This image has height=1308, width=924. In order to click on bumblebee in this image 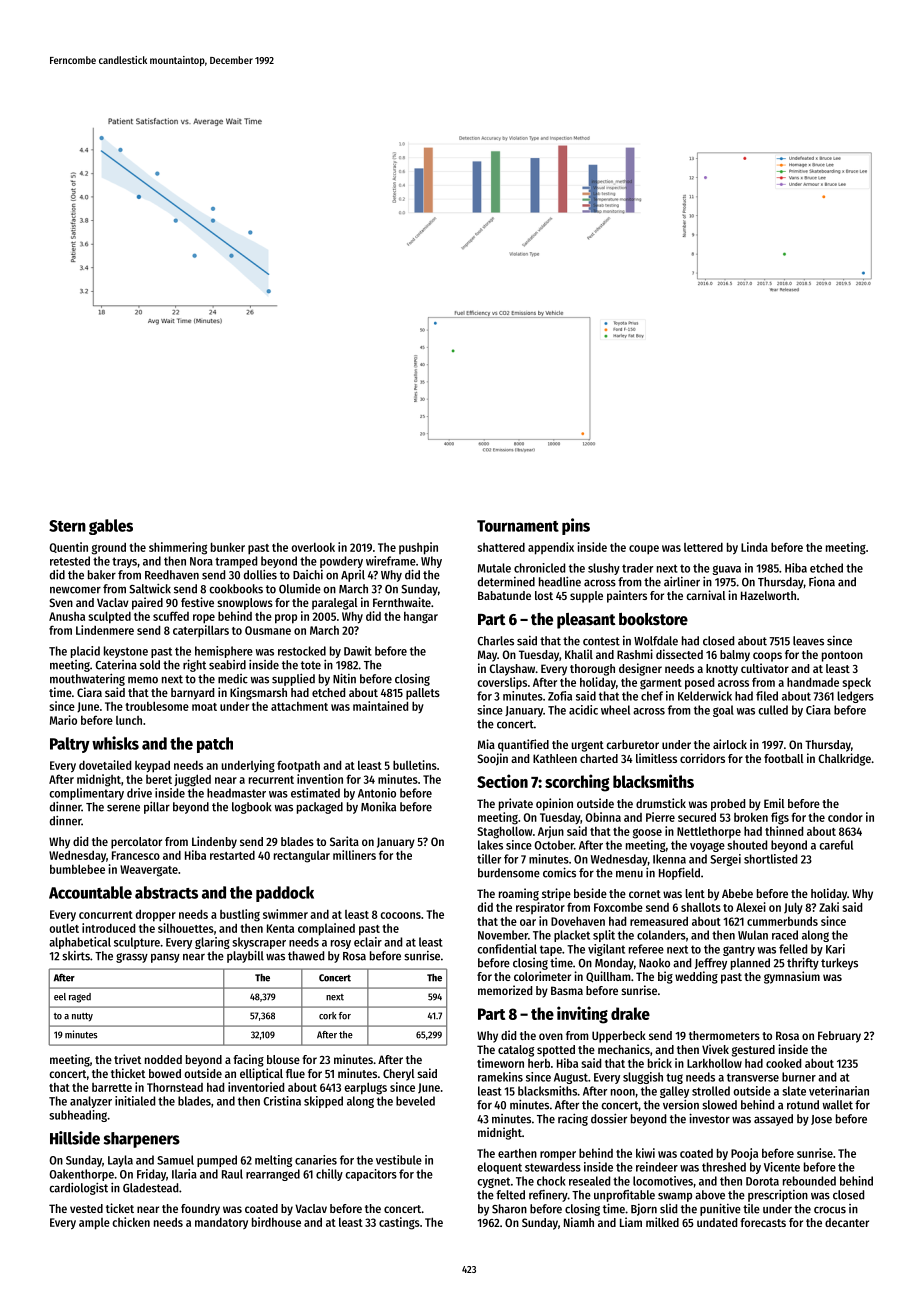, I will do `click(77, 869)`.
